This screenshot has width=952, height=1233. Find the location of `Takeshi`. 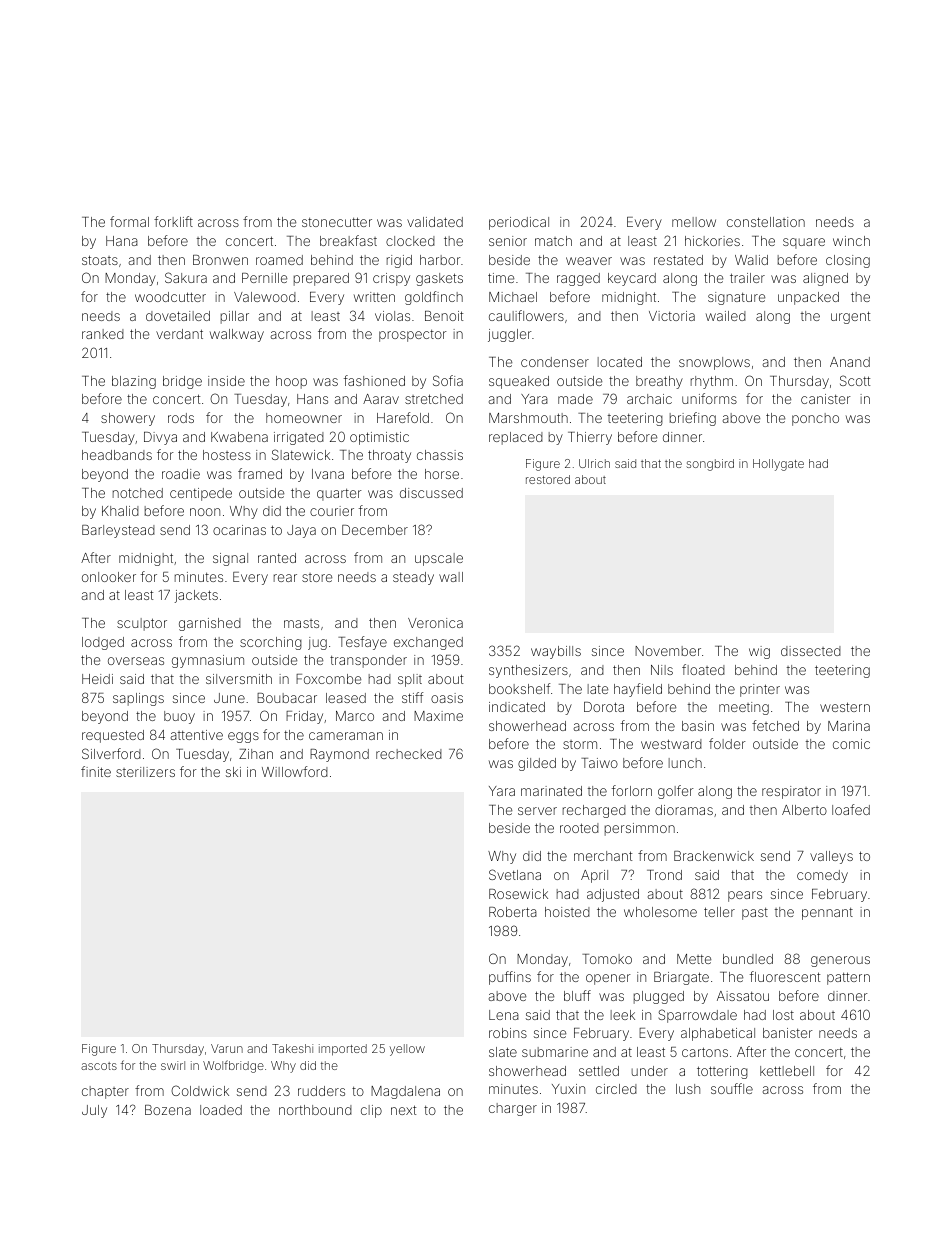

Takeshi is located at coordinates (292, 1048).
